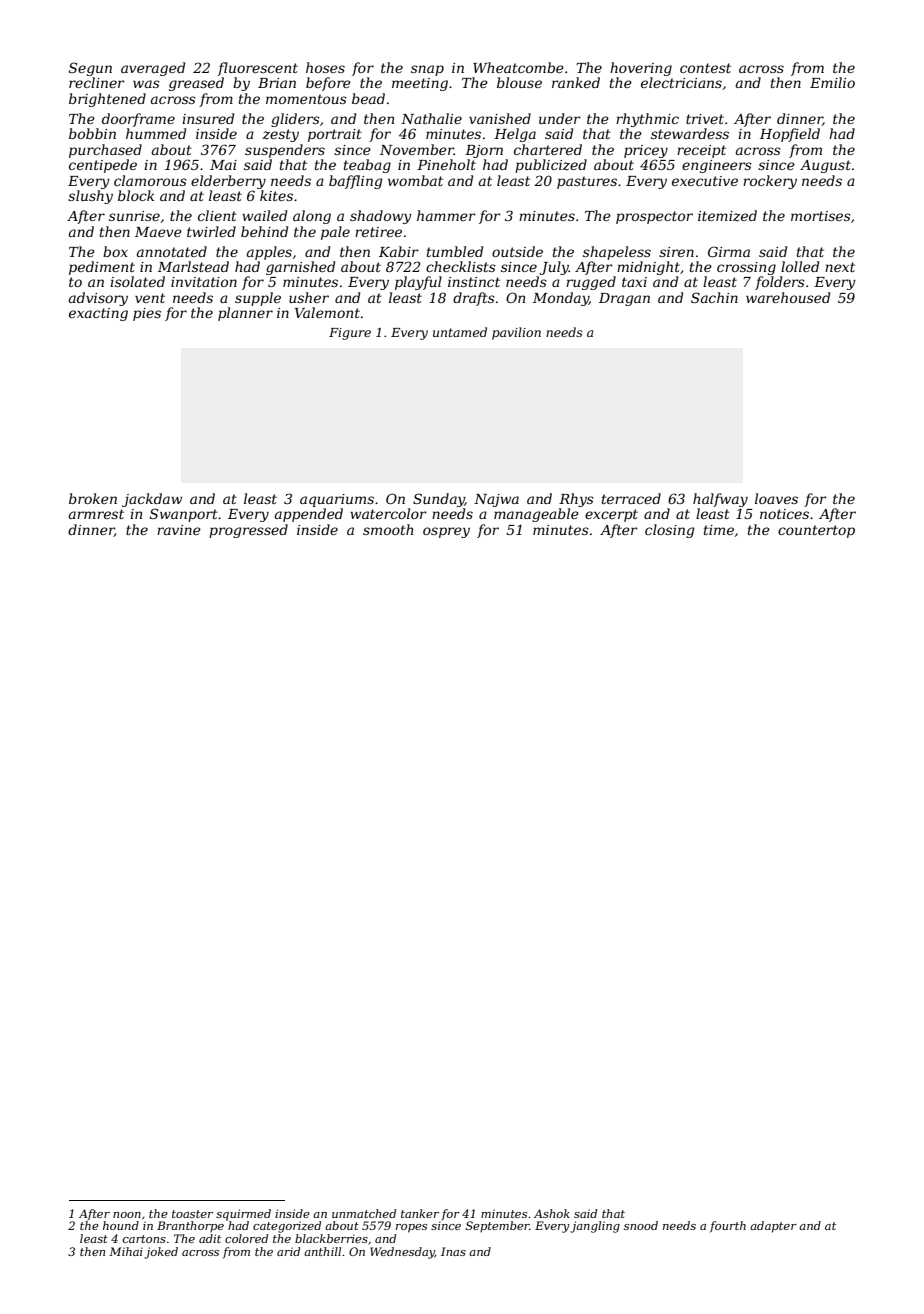 This page has height=1314, width=924. Describe the element at coordinates (150, 180) in the page. I see `clamorous` at that location.
